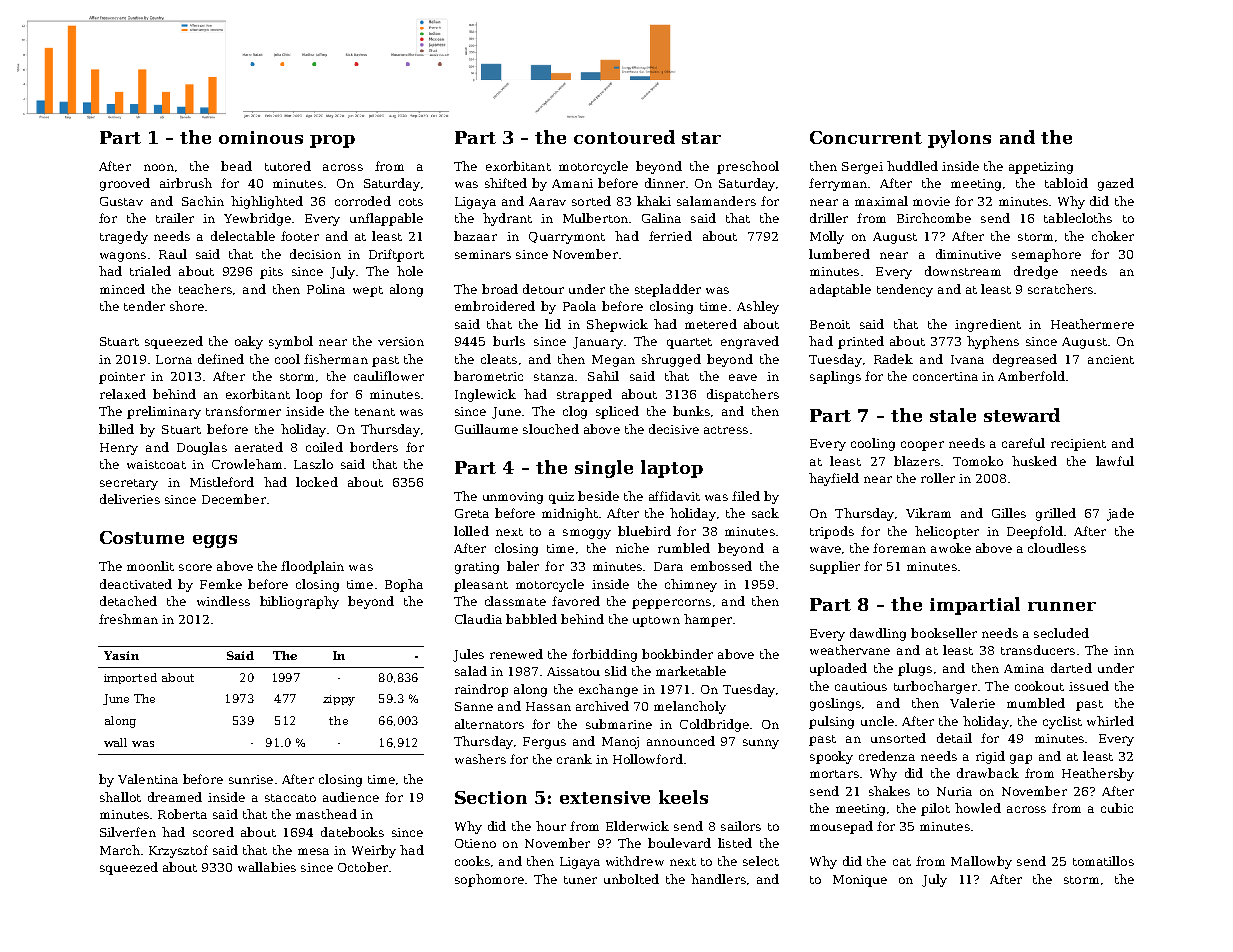 This image has height=952, width=1233. Describe the element at coordinates (567, 238) in the image. I see `Quarrymont` at that location.
